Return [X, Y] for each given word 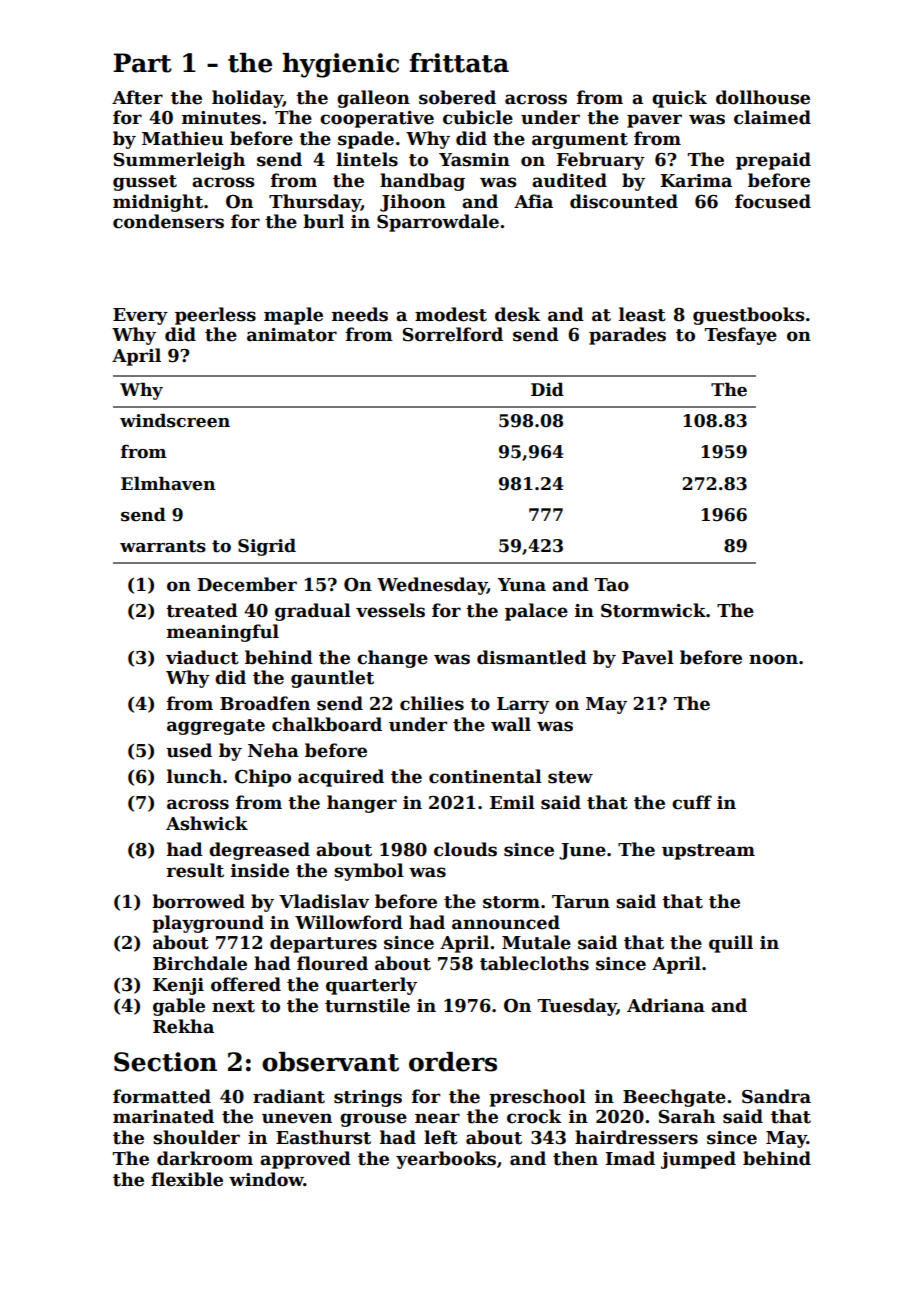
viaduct [202, 657]
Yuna [522, 585]
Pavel [648, 657]
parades [627, 336]
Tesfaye [741, 336]
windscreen [175, 420]
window [266, 1179]
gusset [145, 183]
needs [360, 314]
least [642, 314]
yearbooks [446, 1160]
